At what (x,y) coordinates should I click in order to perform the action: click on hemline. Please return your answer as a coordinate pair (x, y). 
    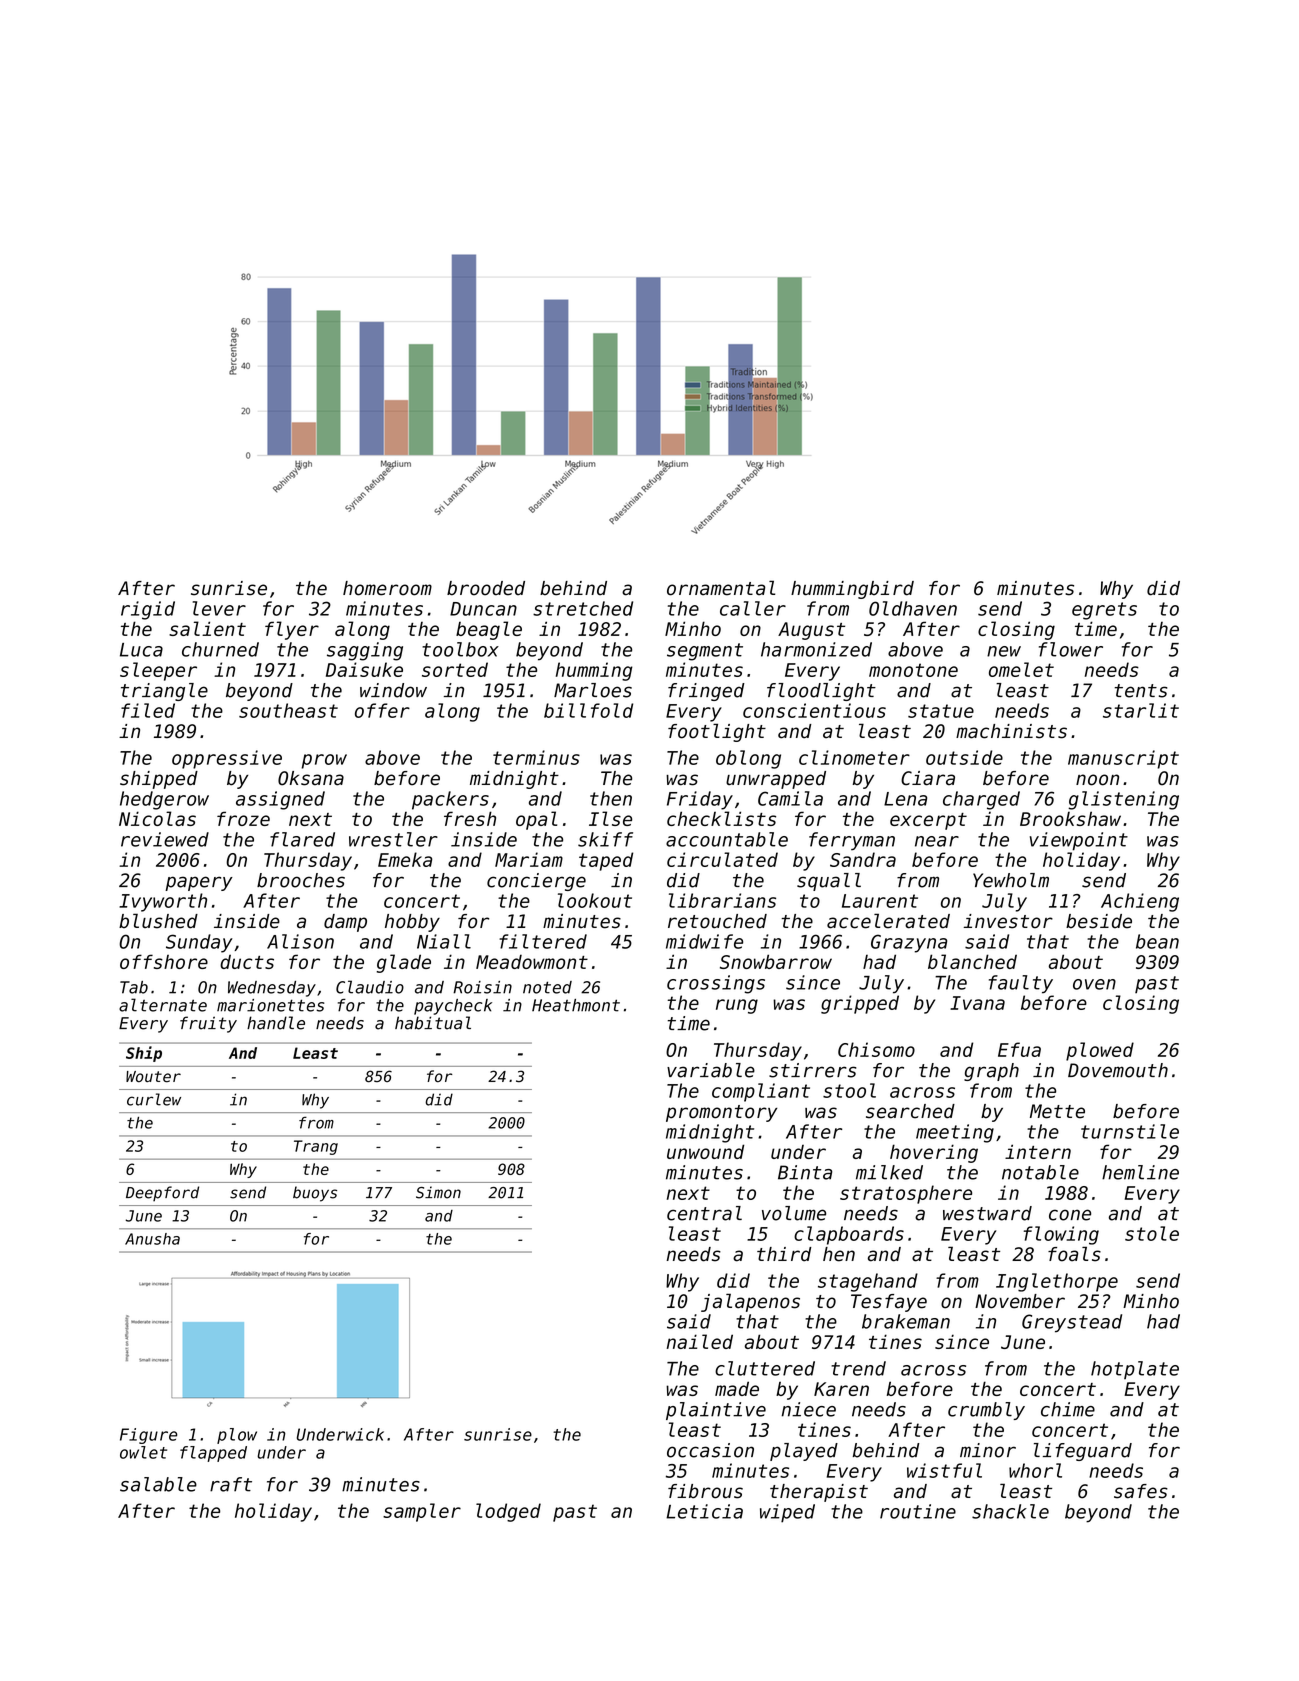
    Looking at the image, I should click on (1140, 1172).
